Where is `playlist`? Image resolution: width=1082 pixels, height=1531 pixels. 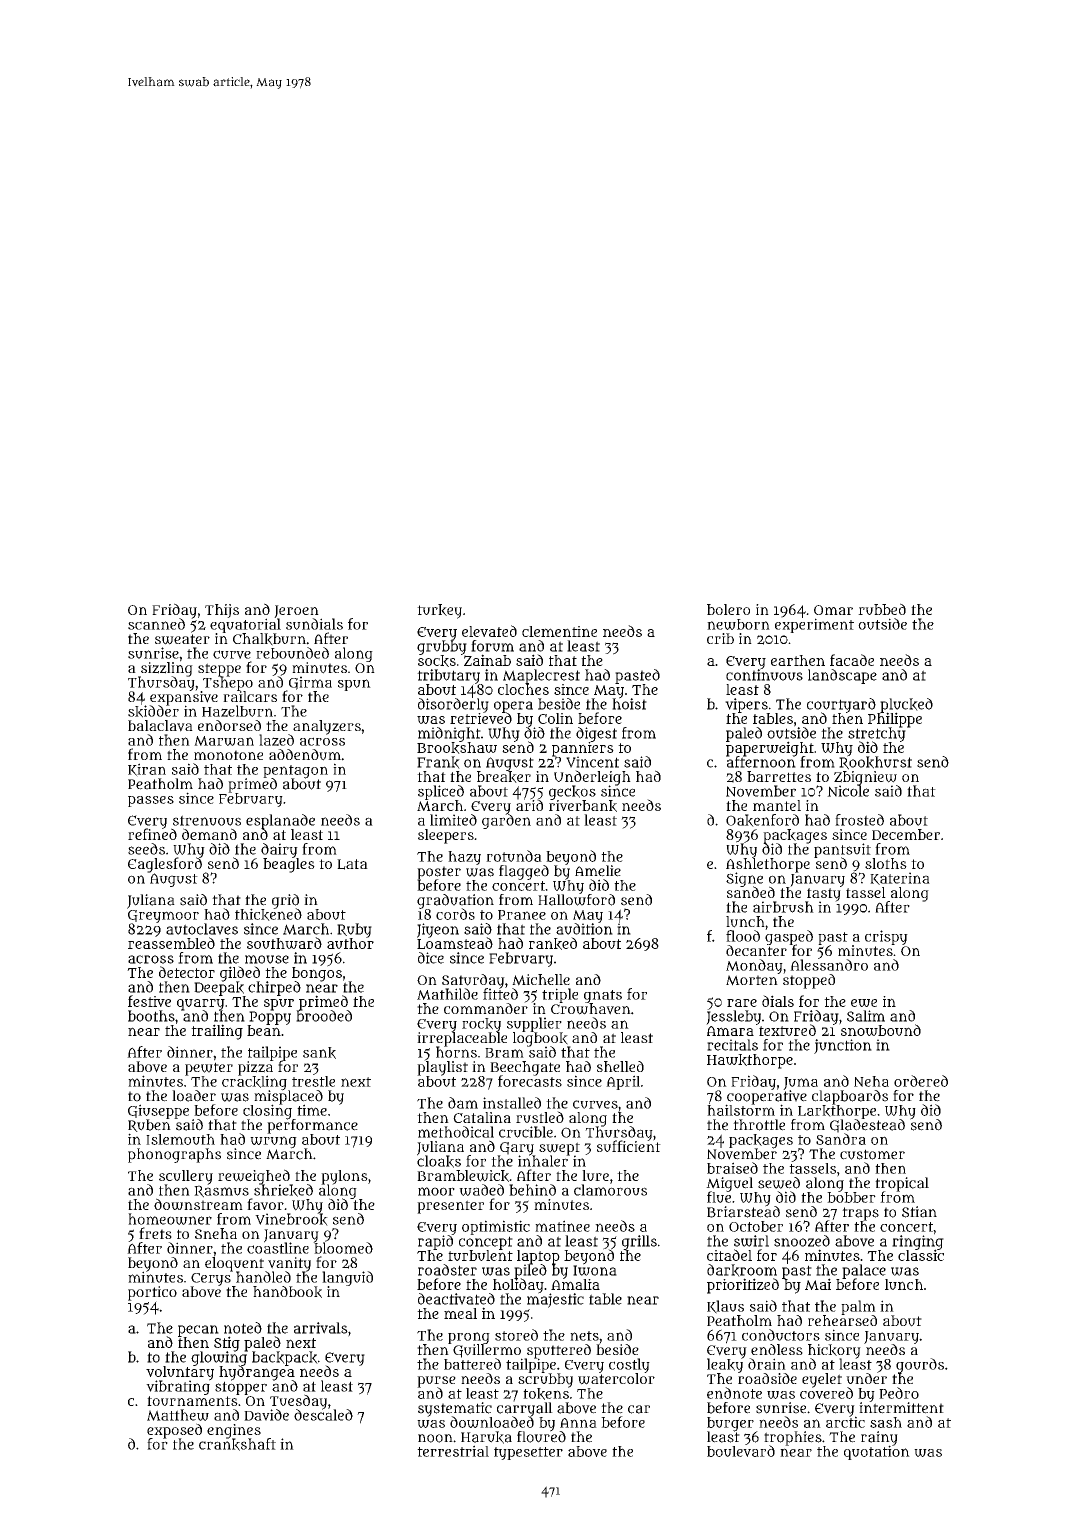
playlist is located at coordinates (442, 1068).
